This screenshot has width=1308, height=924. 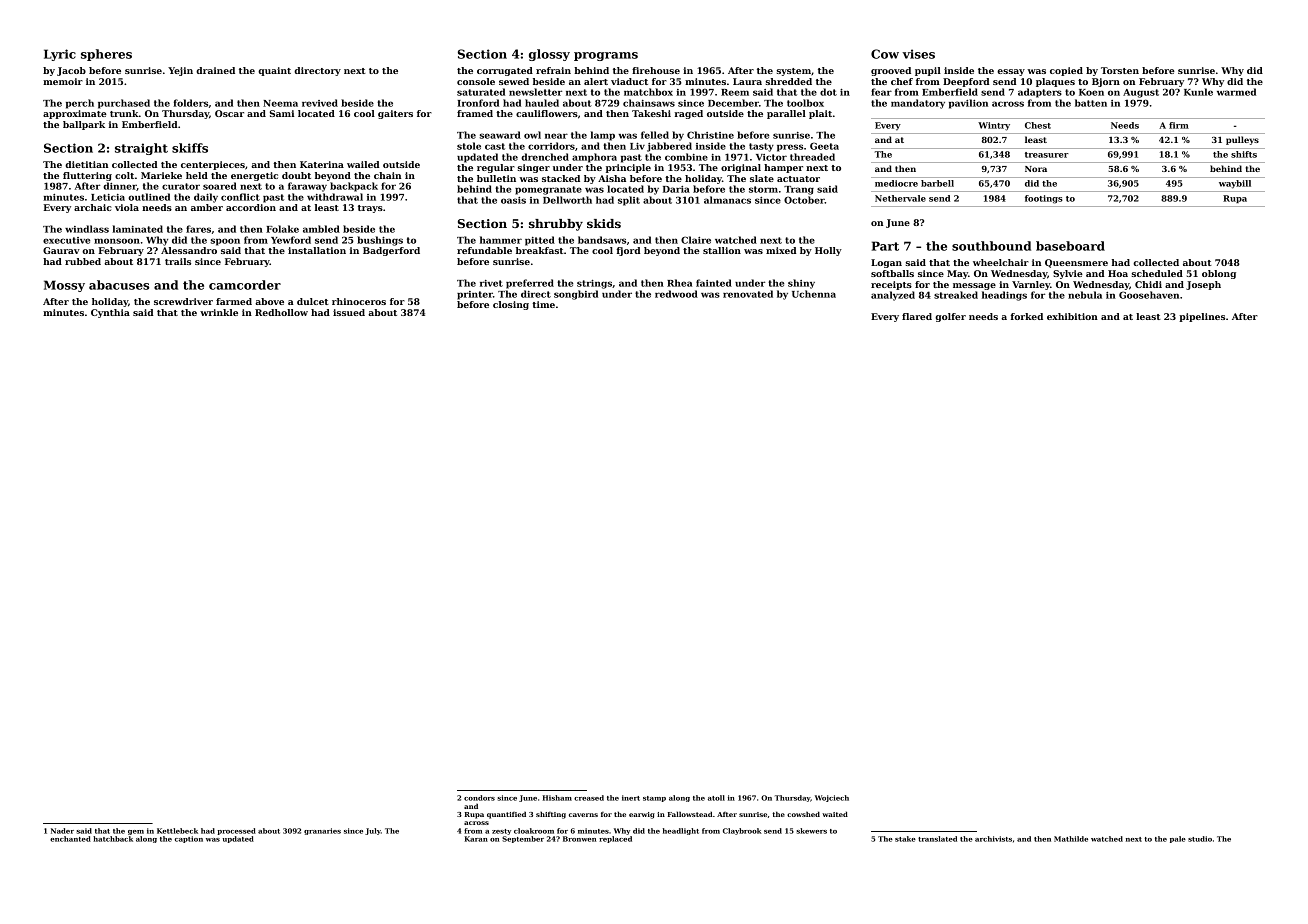 I want to click on executive, so click(x=66, y=240).
